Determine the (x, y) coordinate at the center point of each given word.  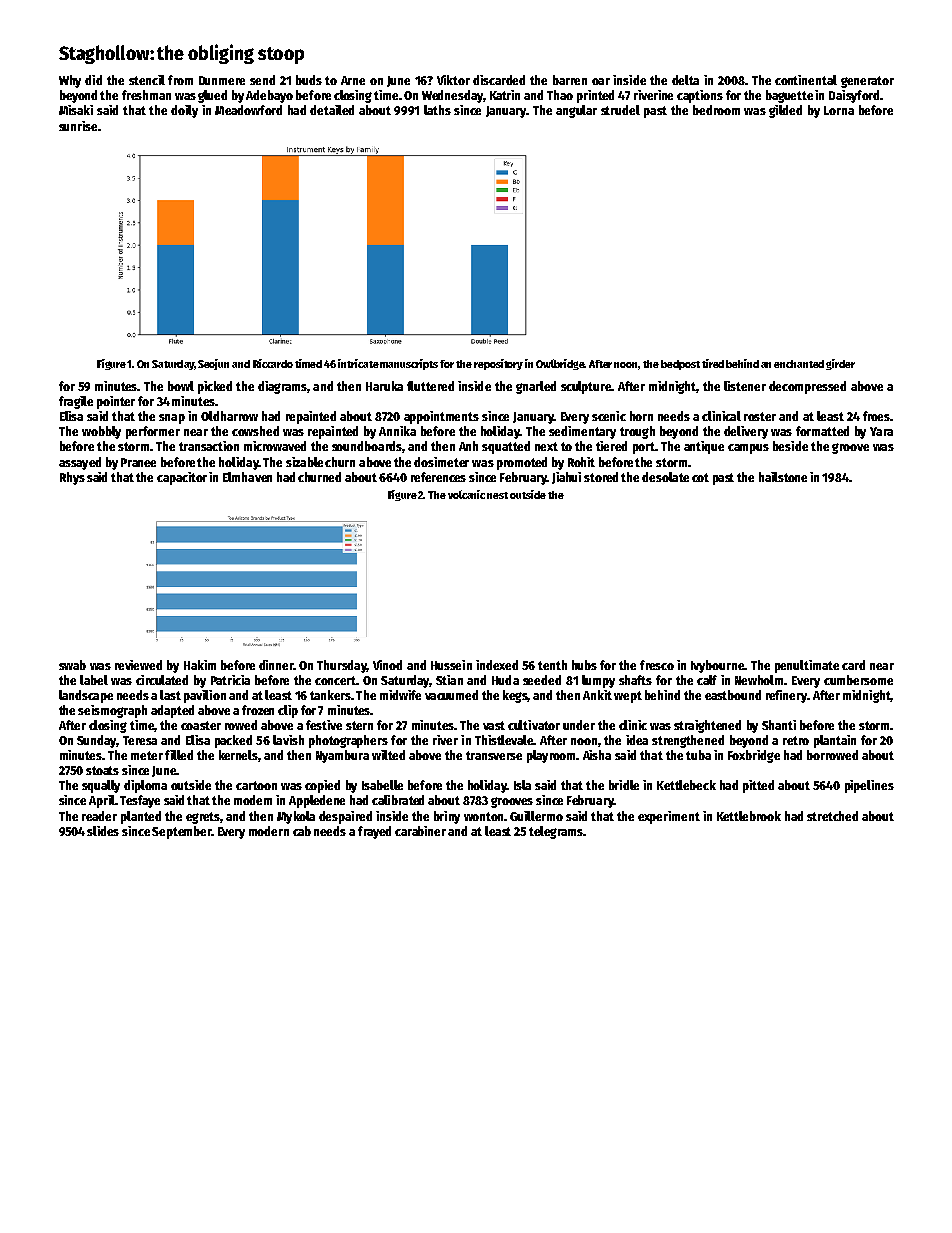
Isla (522, 785)
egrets (203, 818)
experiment (669, 817)
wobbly (101, 432)
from (180, 80)
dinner (276, 665)
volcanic (466, 494)
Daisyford (854, 96)
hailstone (783, 477)
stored (601, 477)
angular (576, 111)
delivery (746, 432)
